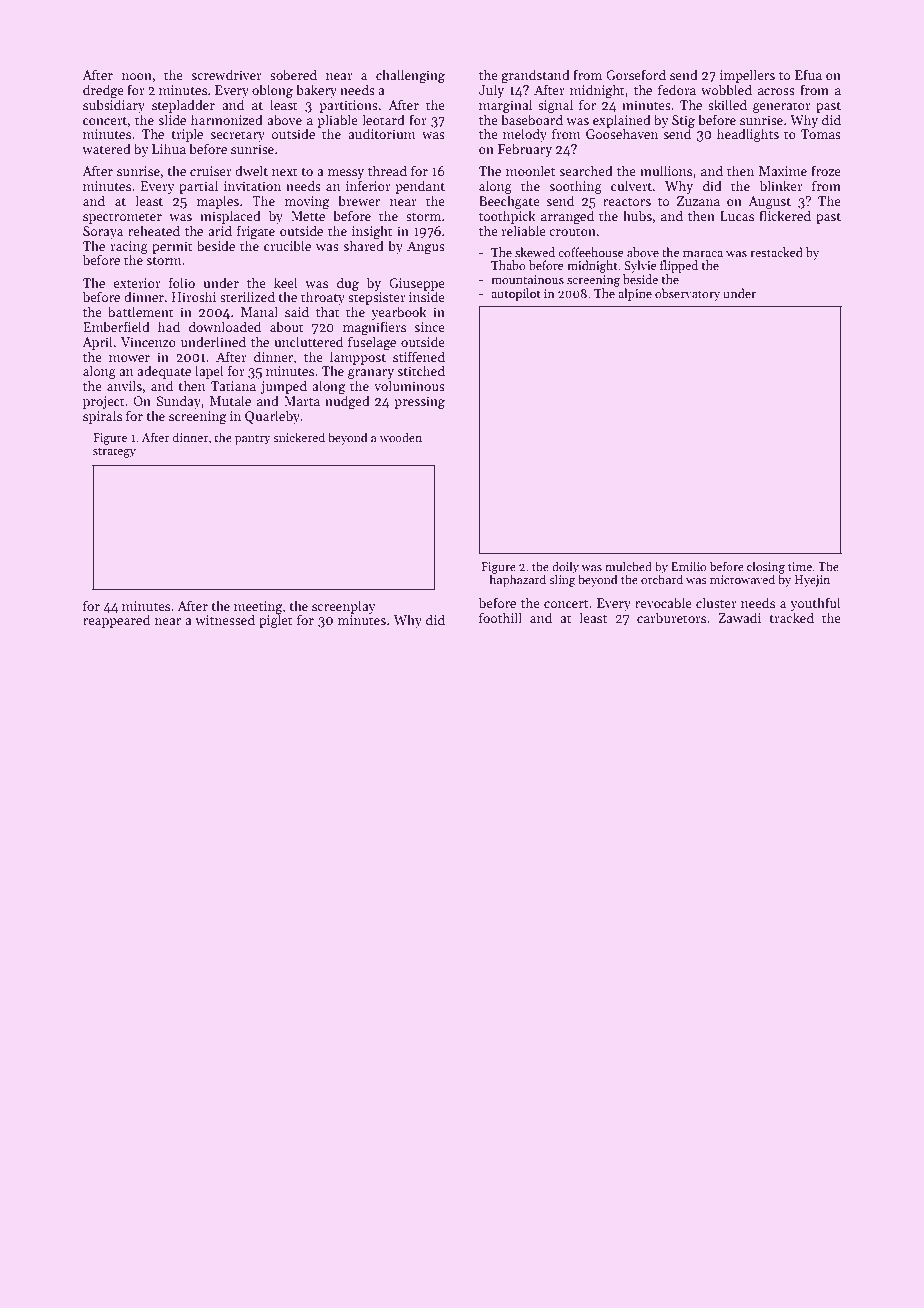  Describe the element at coordinates (419, 402) in the document. I see `pressing` at that location.
